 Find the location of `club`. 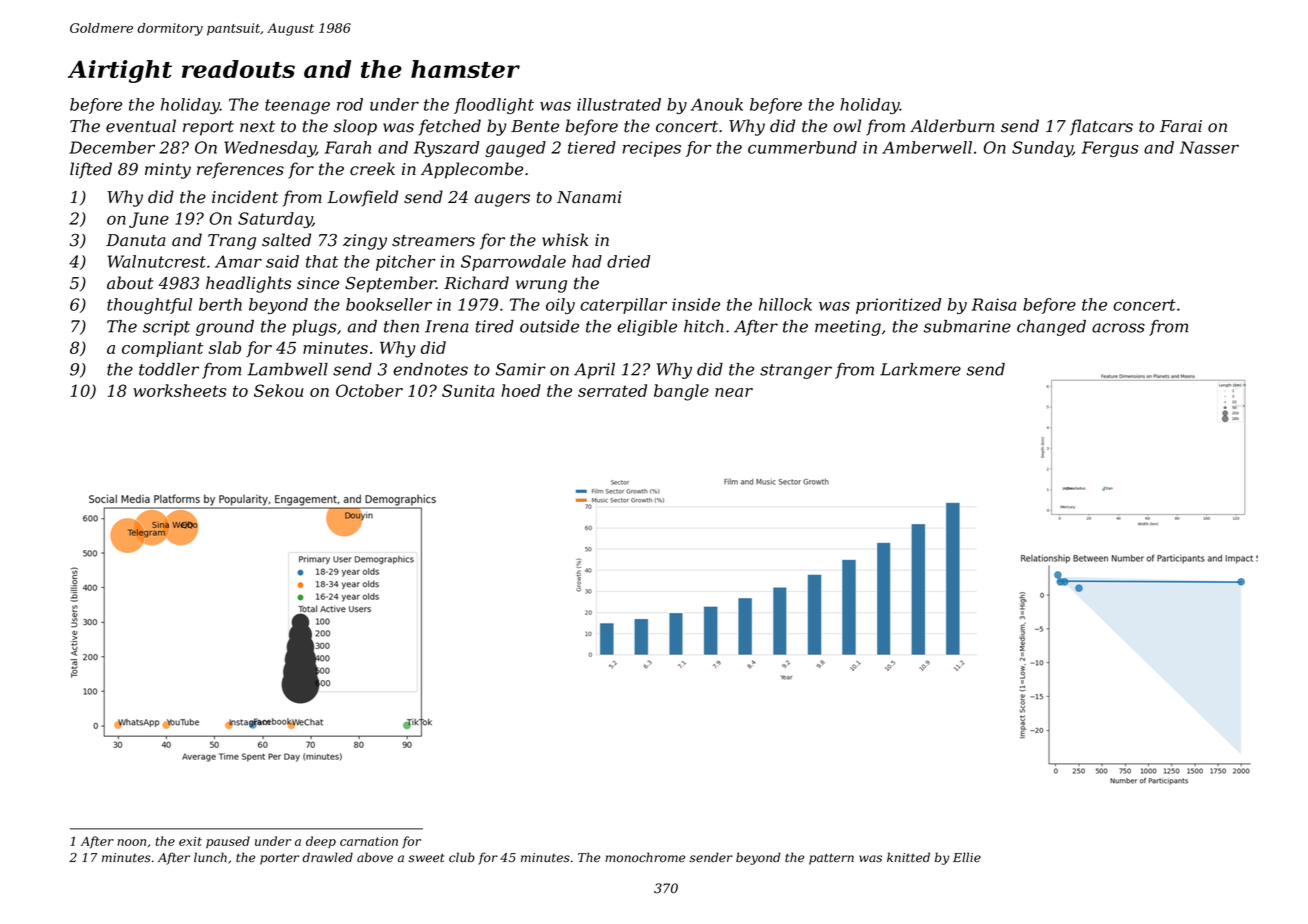

club is located at coordinates (462, 857).
